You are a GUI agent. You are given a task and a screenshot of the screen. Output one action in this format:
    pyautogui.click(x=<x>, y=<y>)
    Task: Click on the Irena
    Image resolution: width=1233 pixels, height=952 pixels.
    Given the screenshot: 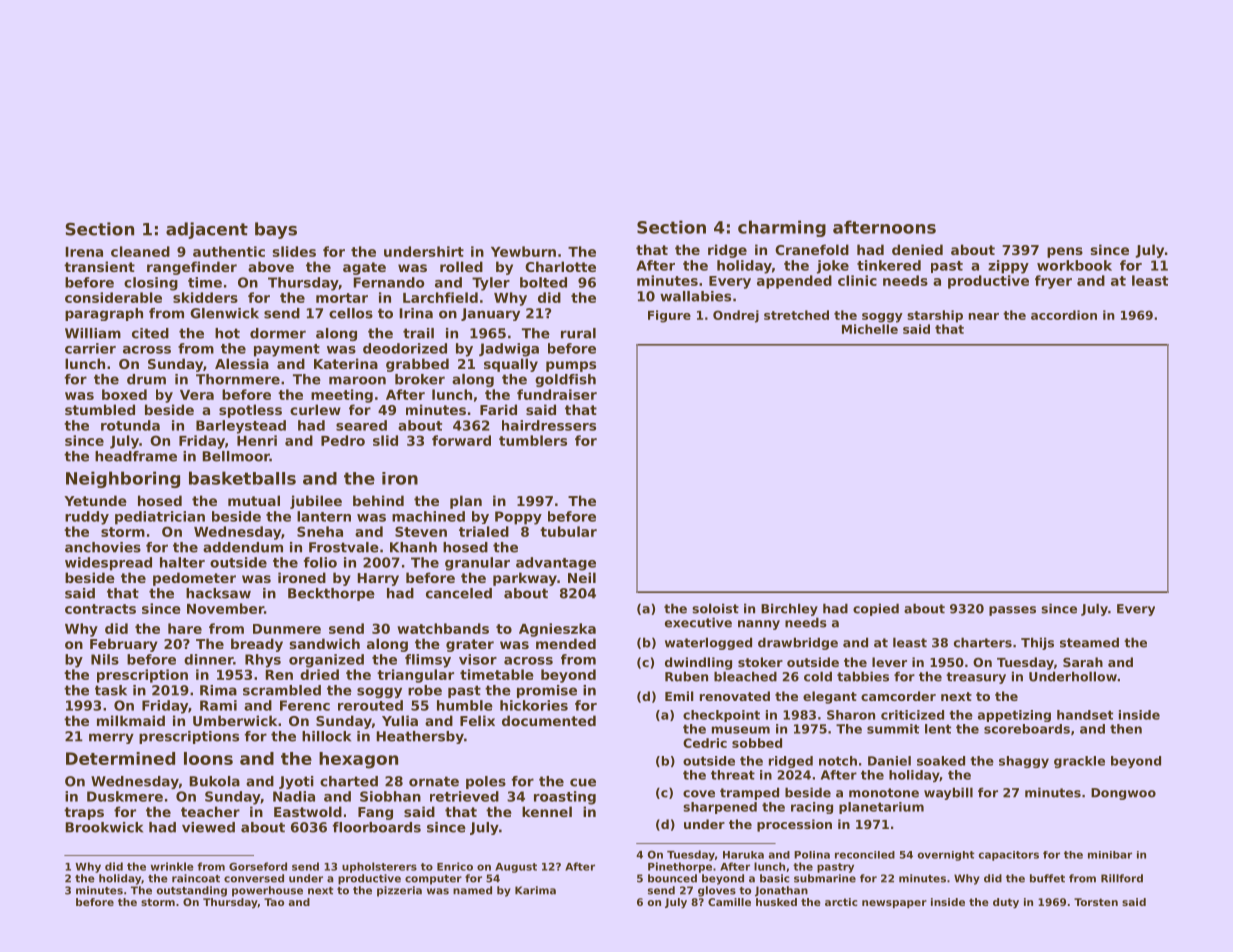 What is the action you would take?
    pyautogui.click(x=84, y=252)
